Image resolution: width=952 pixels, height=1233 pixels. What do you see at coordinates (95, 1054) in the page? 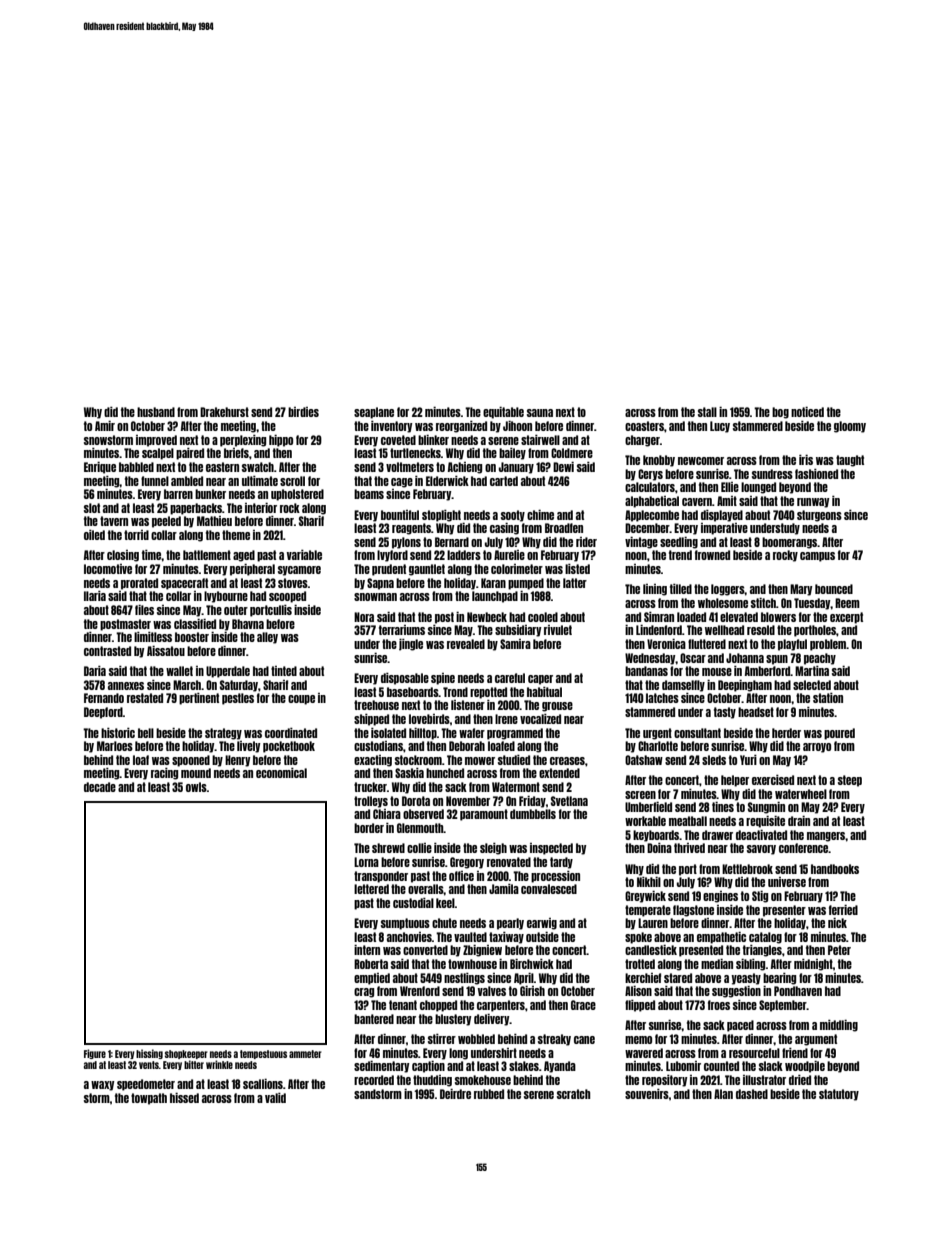
I see `Figure` at bounding box center [95, 1054].
